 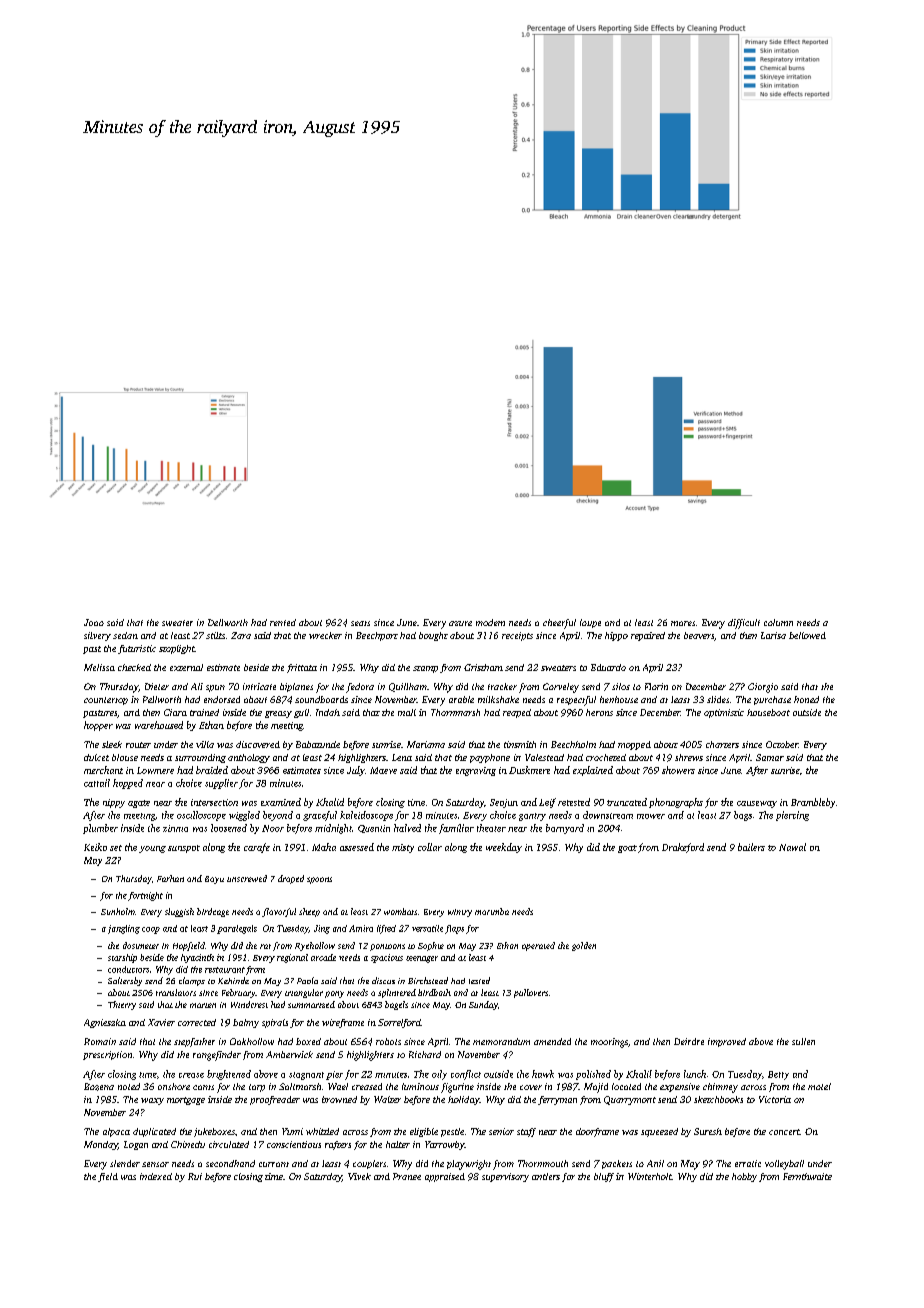 I want to click on versatile, so click(x=427, y=928).
